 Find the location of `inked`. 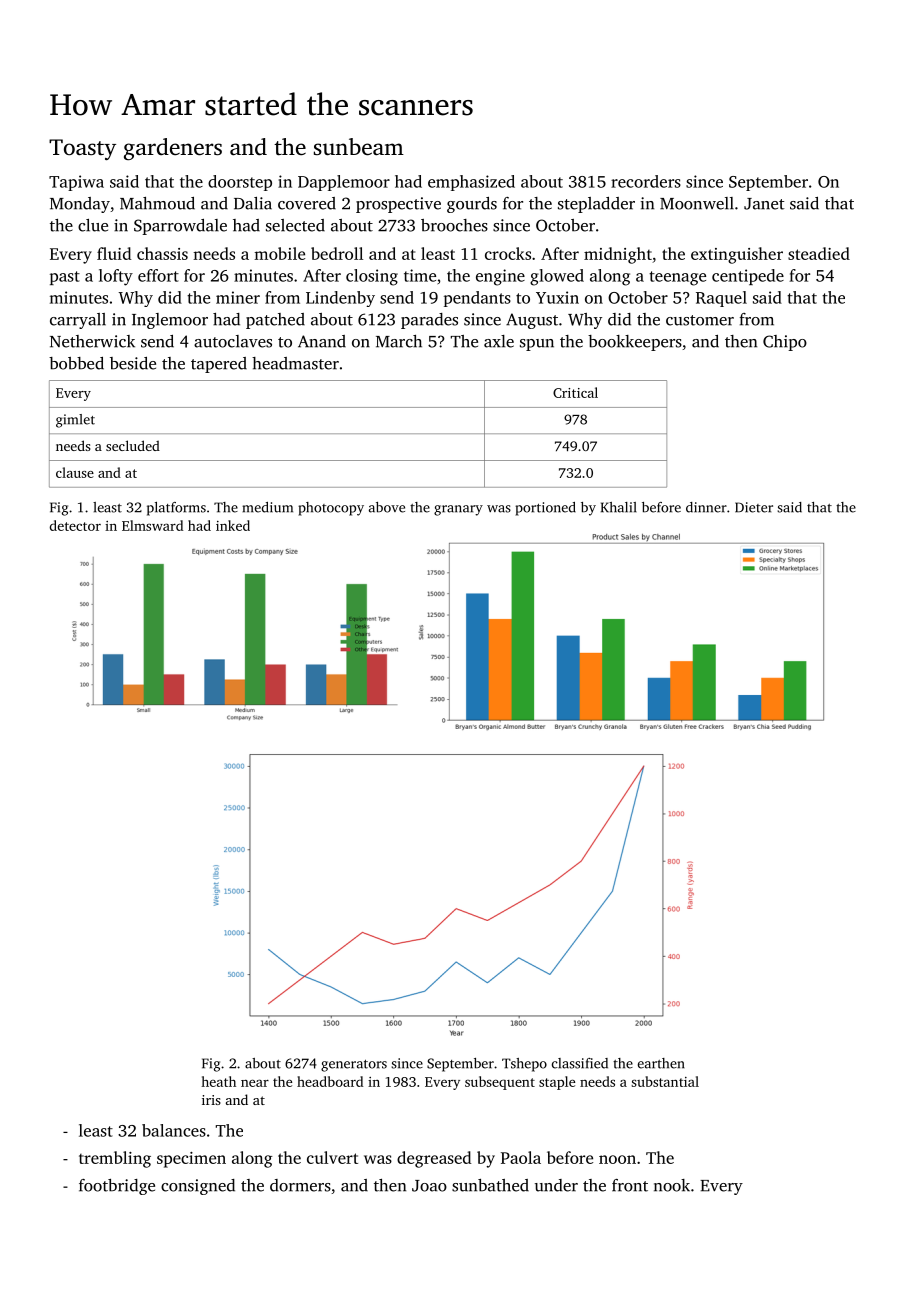

inked is located at coordinates (233, 525).
